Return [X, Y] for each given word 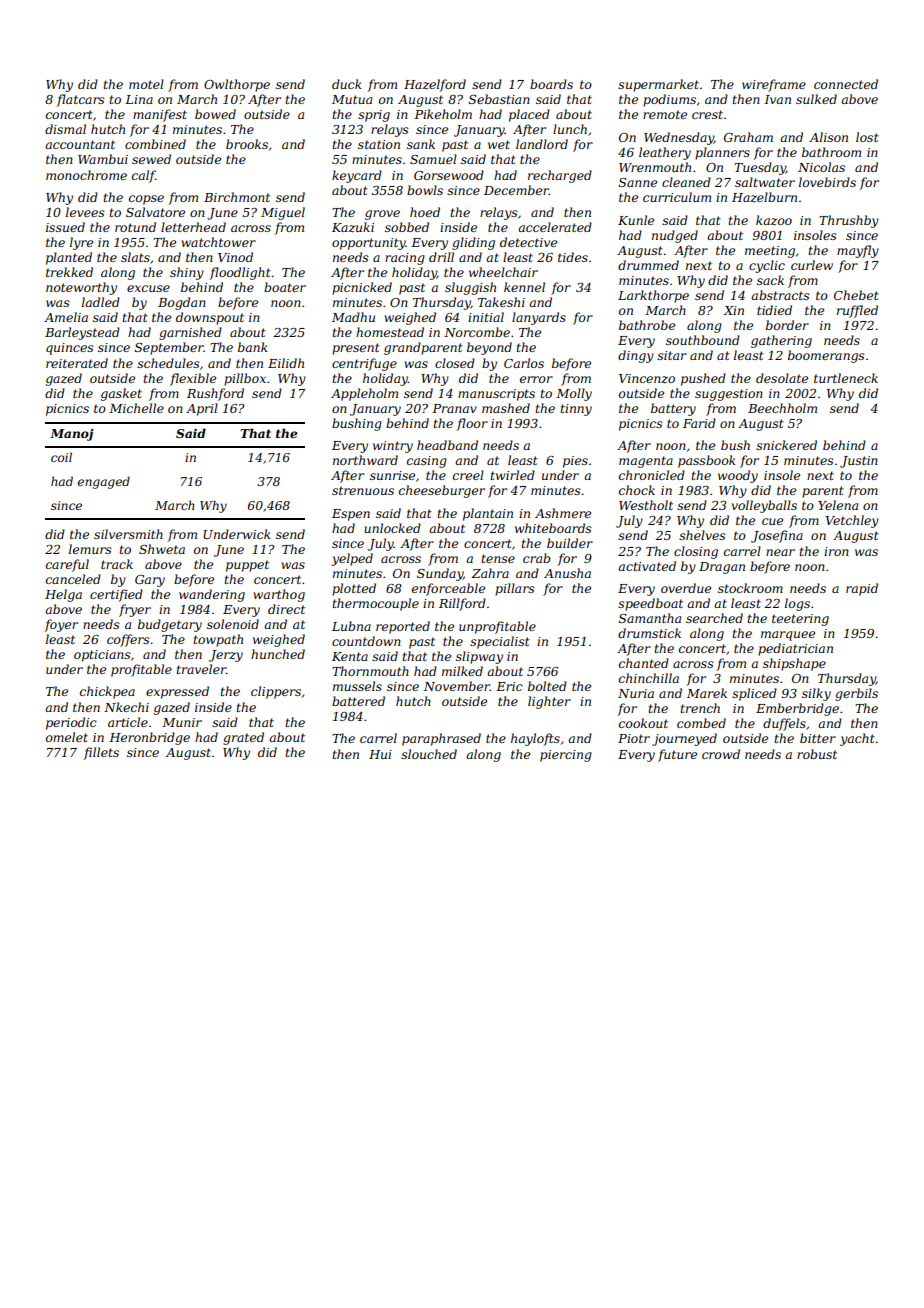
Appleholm [364, 394]
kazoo [774, 220]
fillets [101, 753]
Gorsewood [449, 175]
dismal [65, 129]
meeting [770, 252]
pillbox [245, 379]
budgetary [170, 625]
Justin [859, 462]
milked [462, 671]
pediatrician [795, 649]
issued [65, 227]
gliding [473, 243]
